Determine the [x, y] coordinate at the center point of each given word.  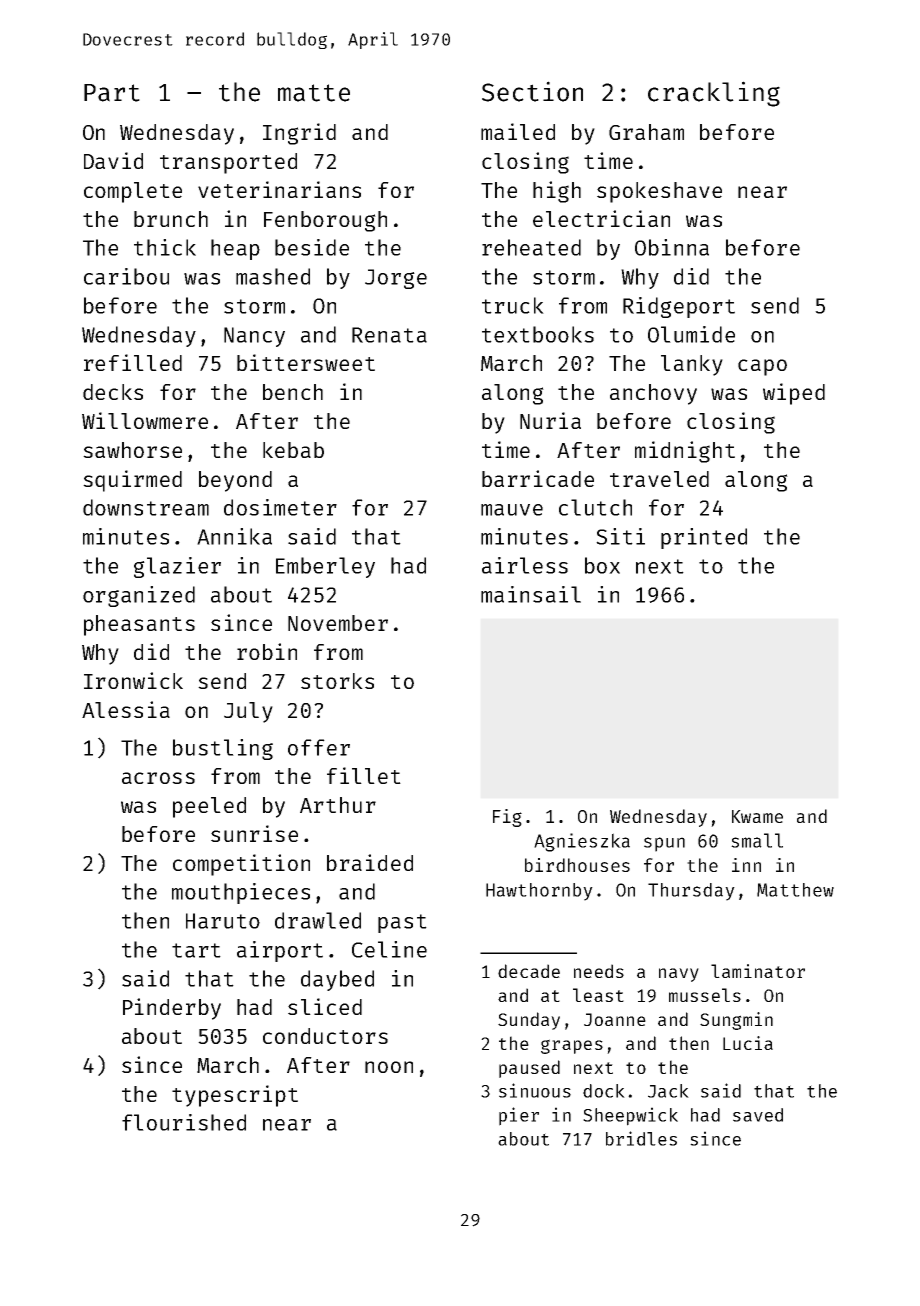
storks [337, 681]
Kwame [757, 816]
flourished [184, 1122]
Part [112, 93]
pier [519, 1116]
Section [532, 91]
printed [704, 538]
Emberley [325, 567]
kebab [293, 450]
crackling [714, 94]
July [248, 712]
